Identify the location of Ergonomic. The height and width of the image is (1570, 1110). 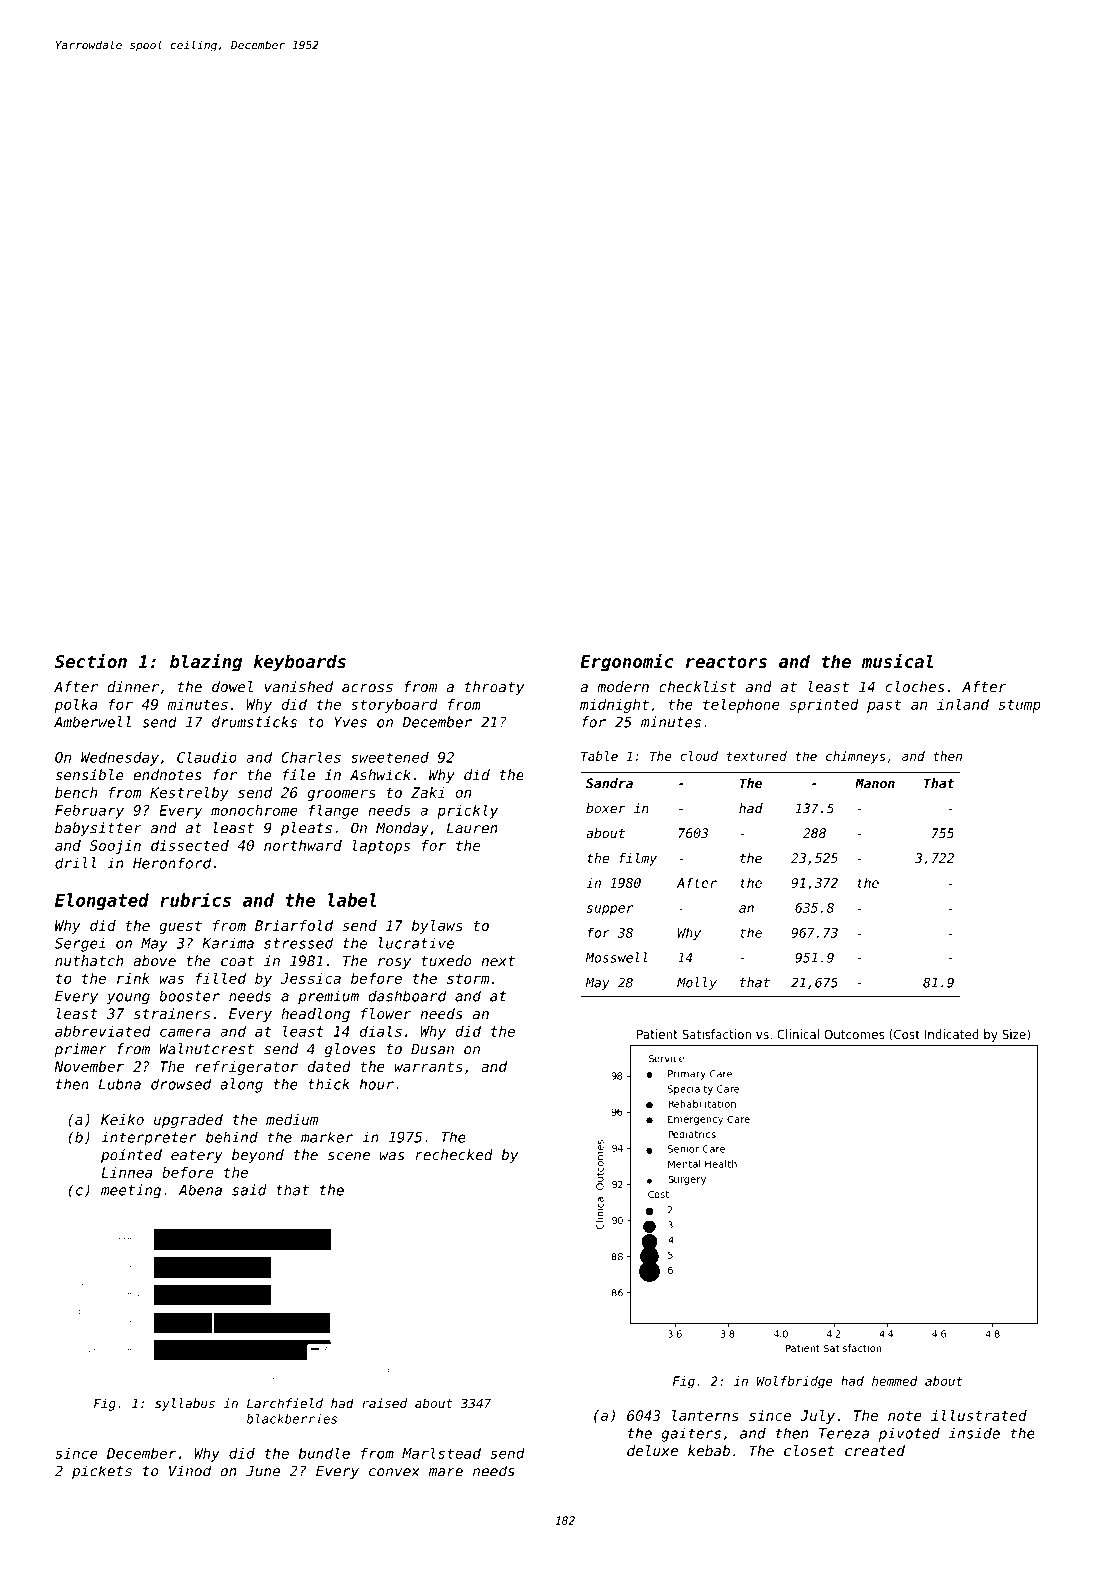
(627, 663).
